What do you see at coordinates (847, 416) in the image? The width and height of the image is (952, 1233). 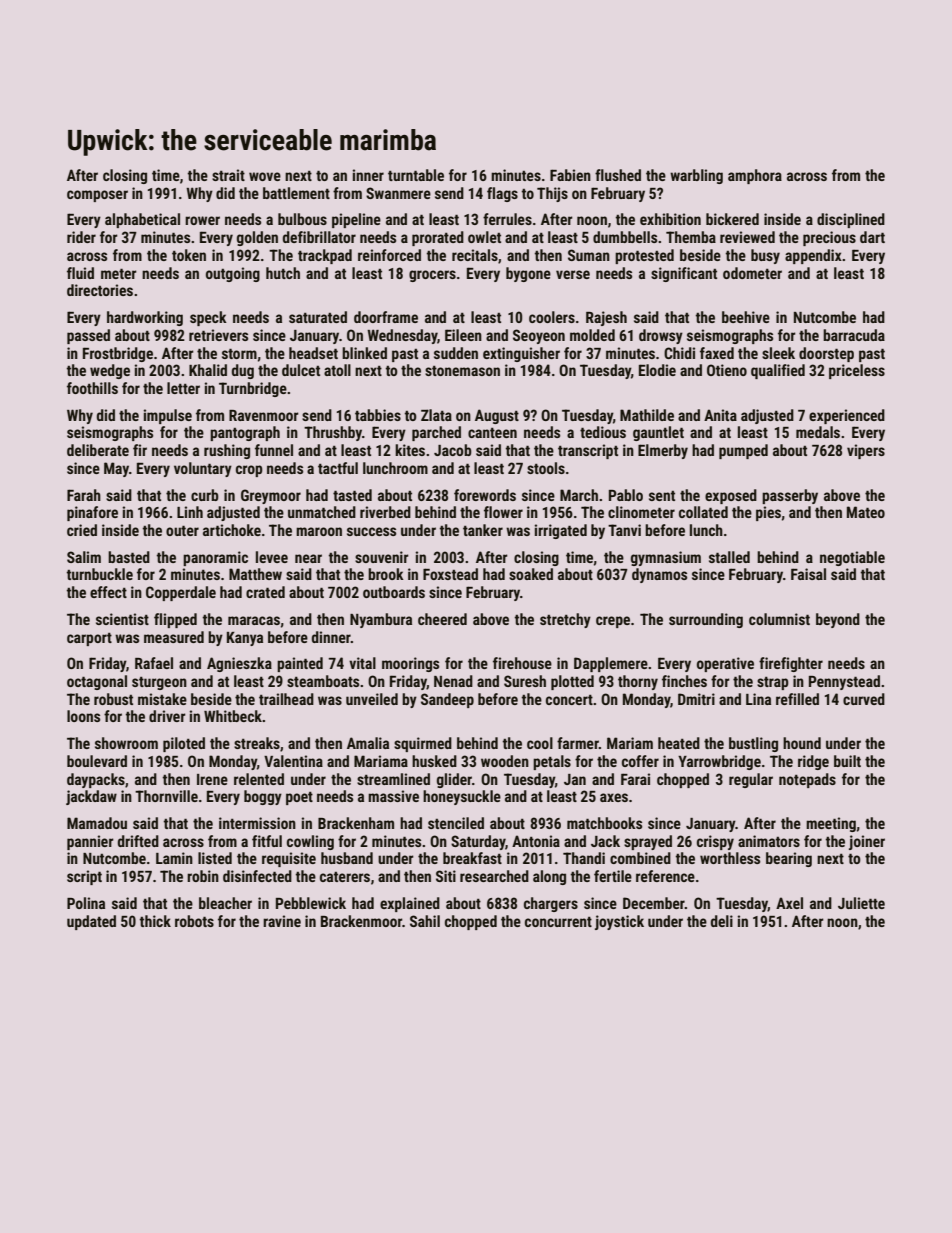 I see `experienced` at bounding box center [847, 416].
